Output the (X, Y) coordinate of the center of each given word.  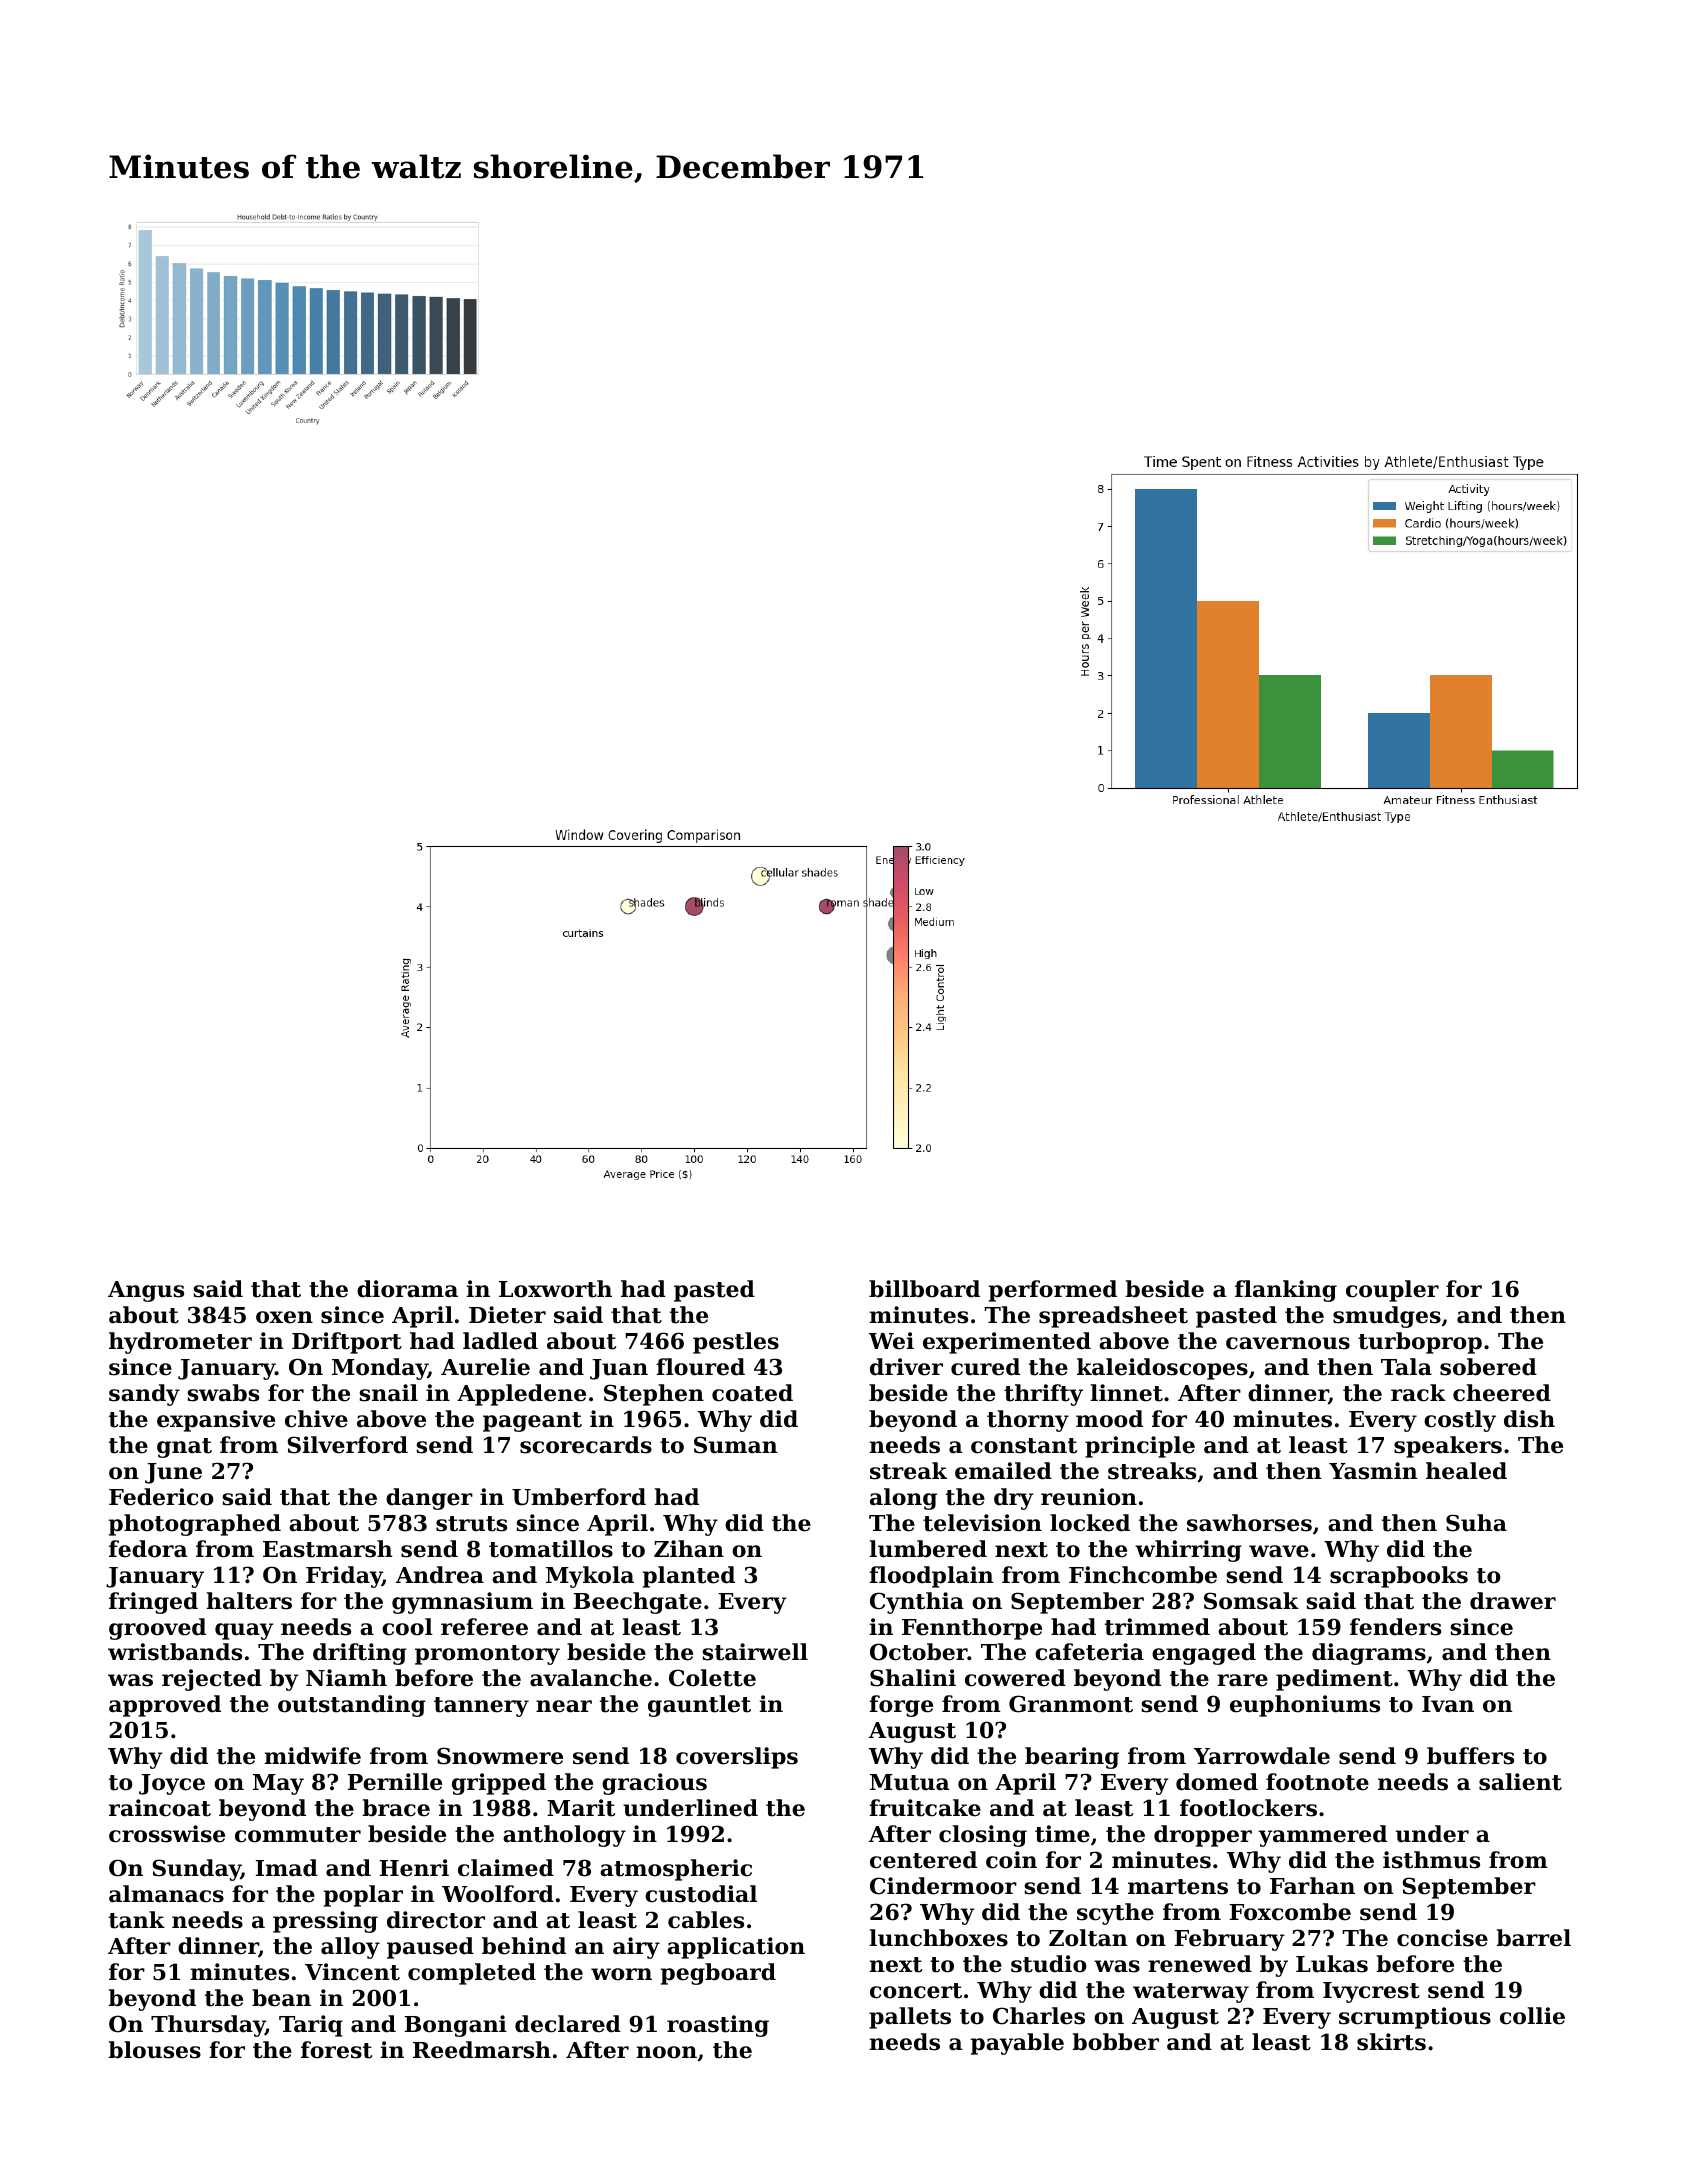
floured (700, 1367)
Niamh (346, 1678)
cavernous (1288, 1343)
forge (901, 1706)
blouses (154, 2050)
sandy (144, 1395)
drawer (1513, 1601)
